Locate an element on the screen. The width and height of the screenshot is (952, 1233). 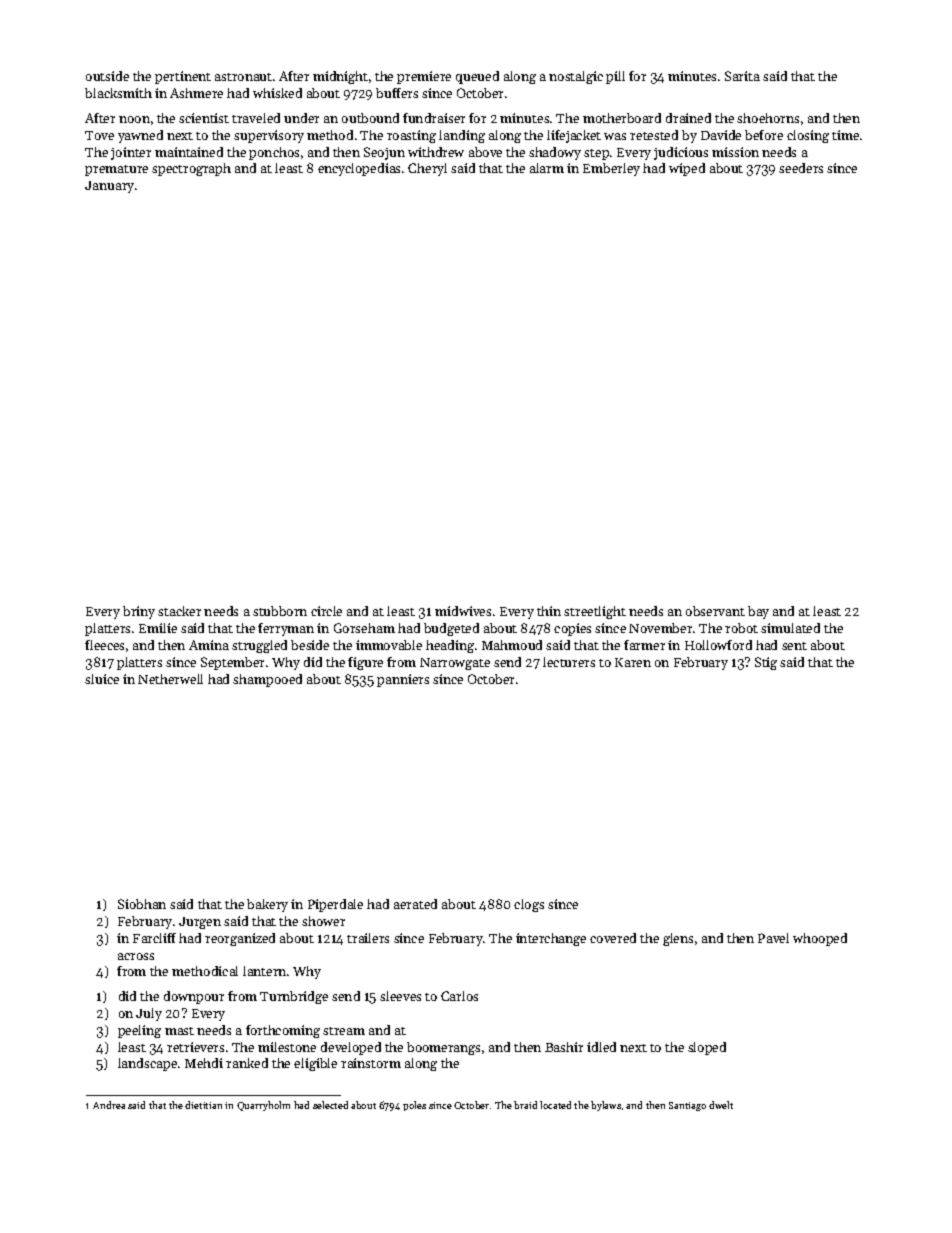
clogs is located at coordinates (529, 905).
